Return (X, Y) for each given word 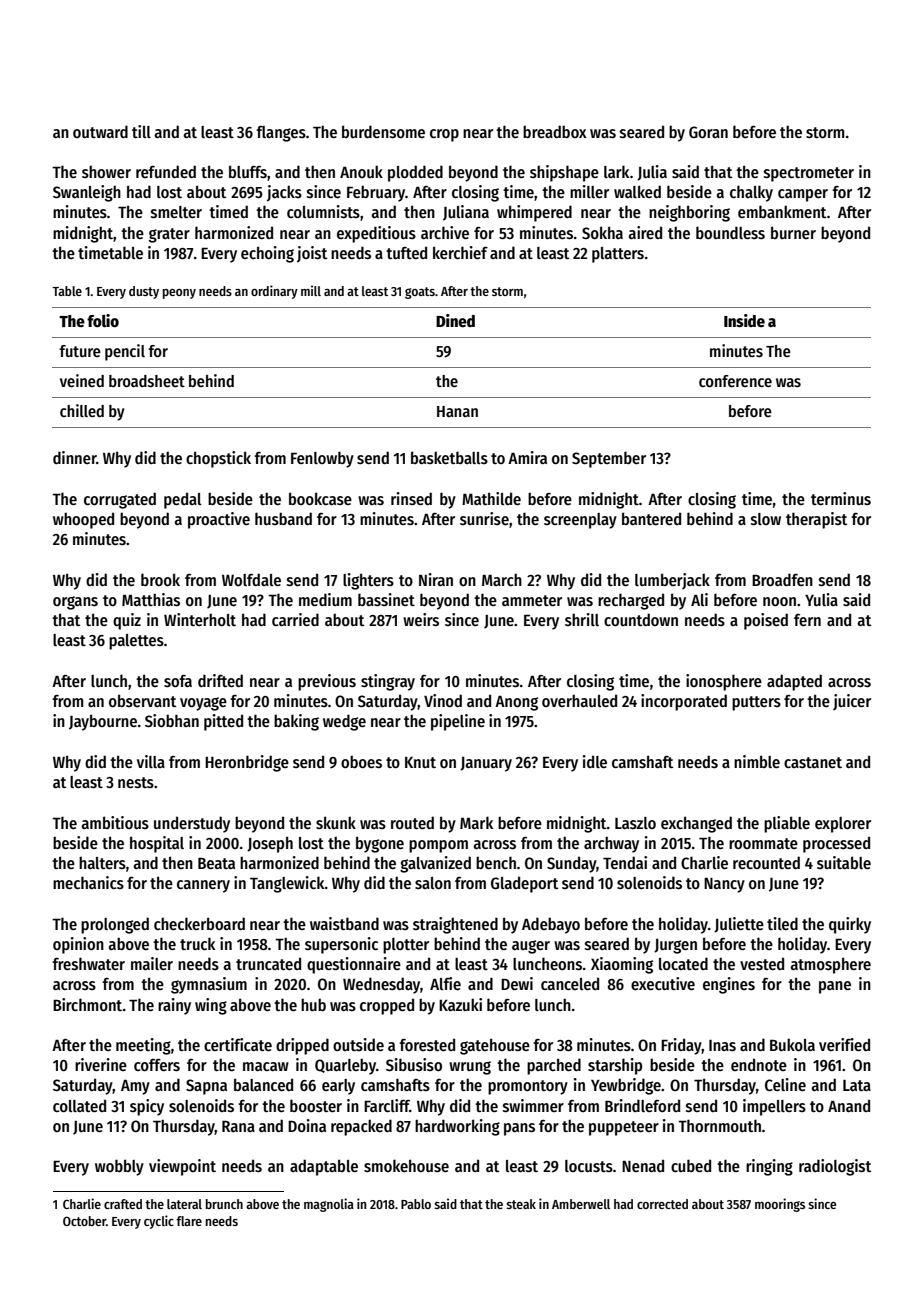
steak (521, 1204)
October (84, 1221)
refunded (166, 171)
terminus (841, 499)
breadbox (555, 131)
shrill (582, 619)
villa (151, 761)
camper (803, 195)
